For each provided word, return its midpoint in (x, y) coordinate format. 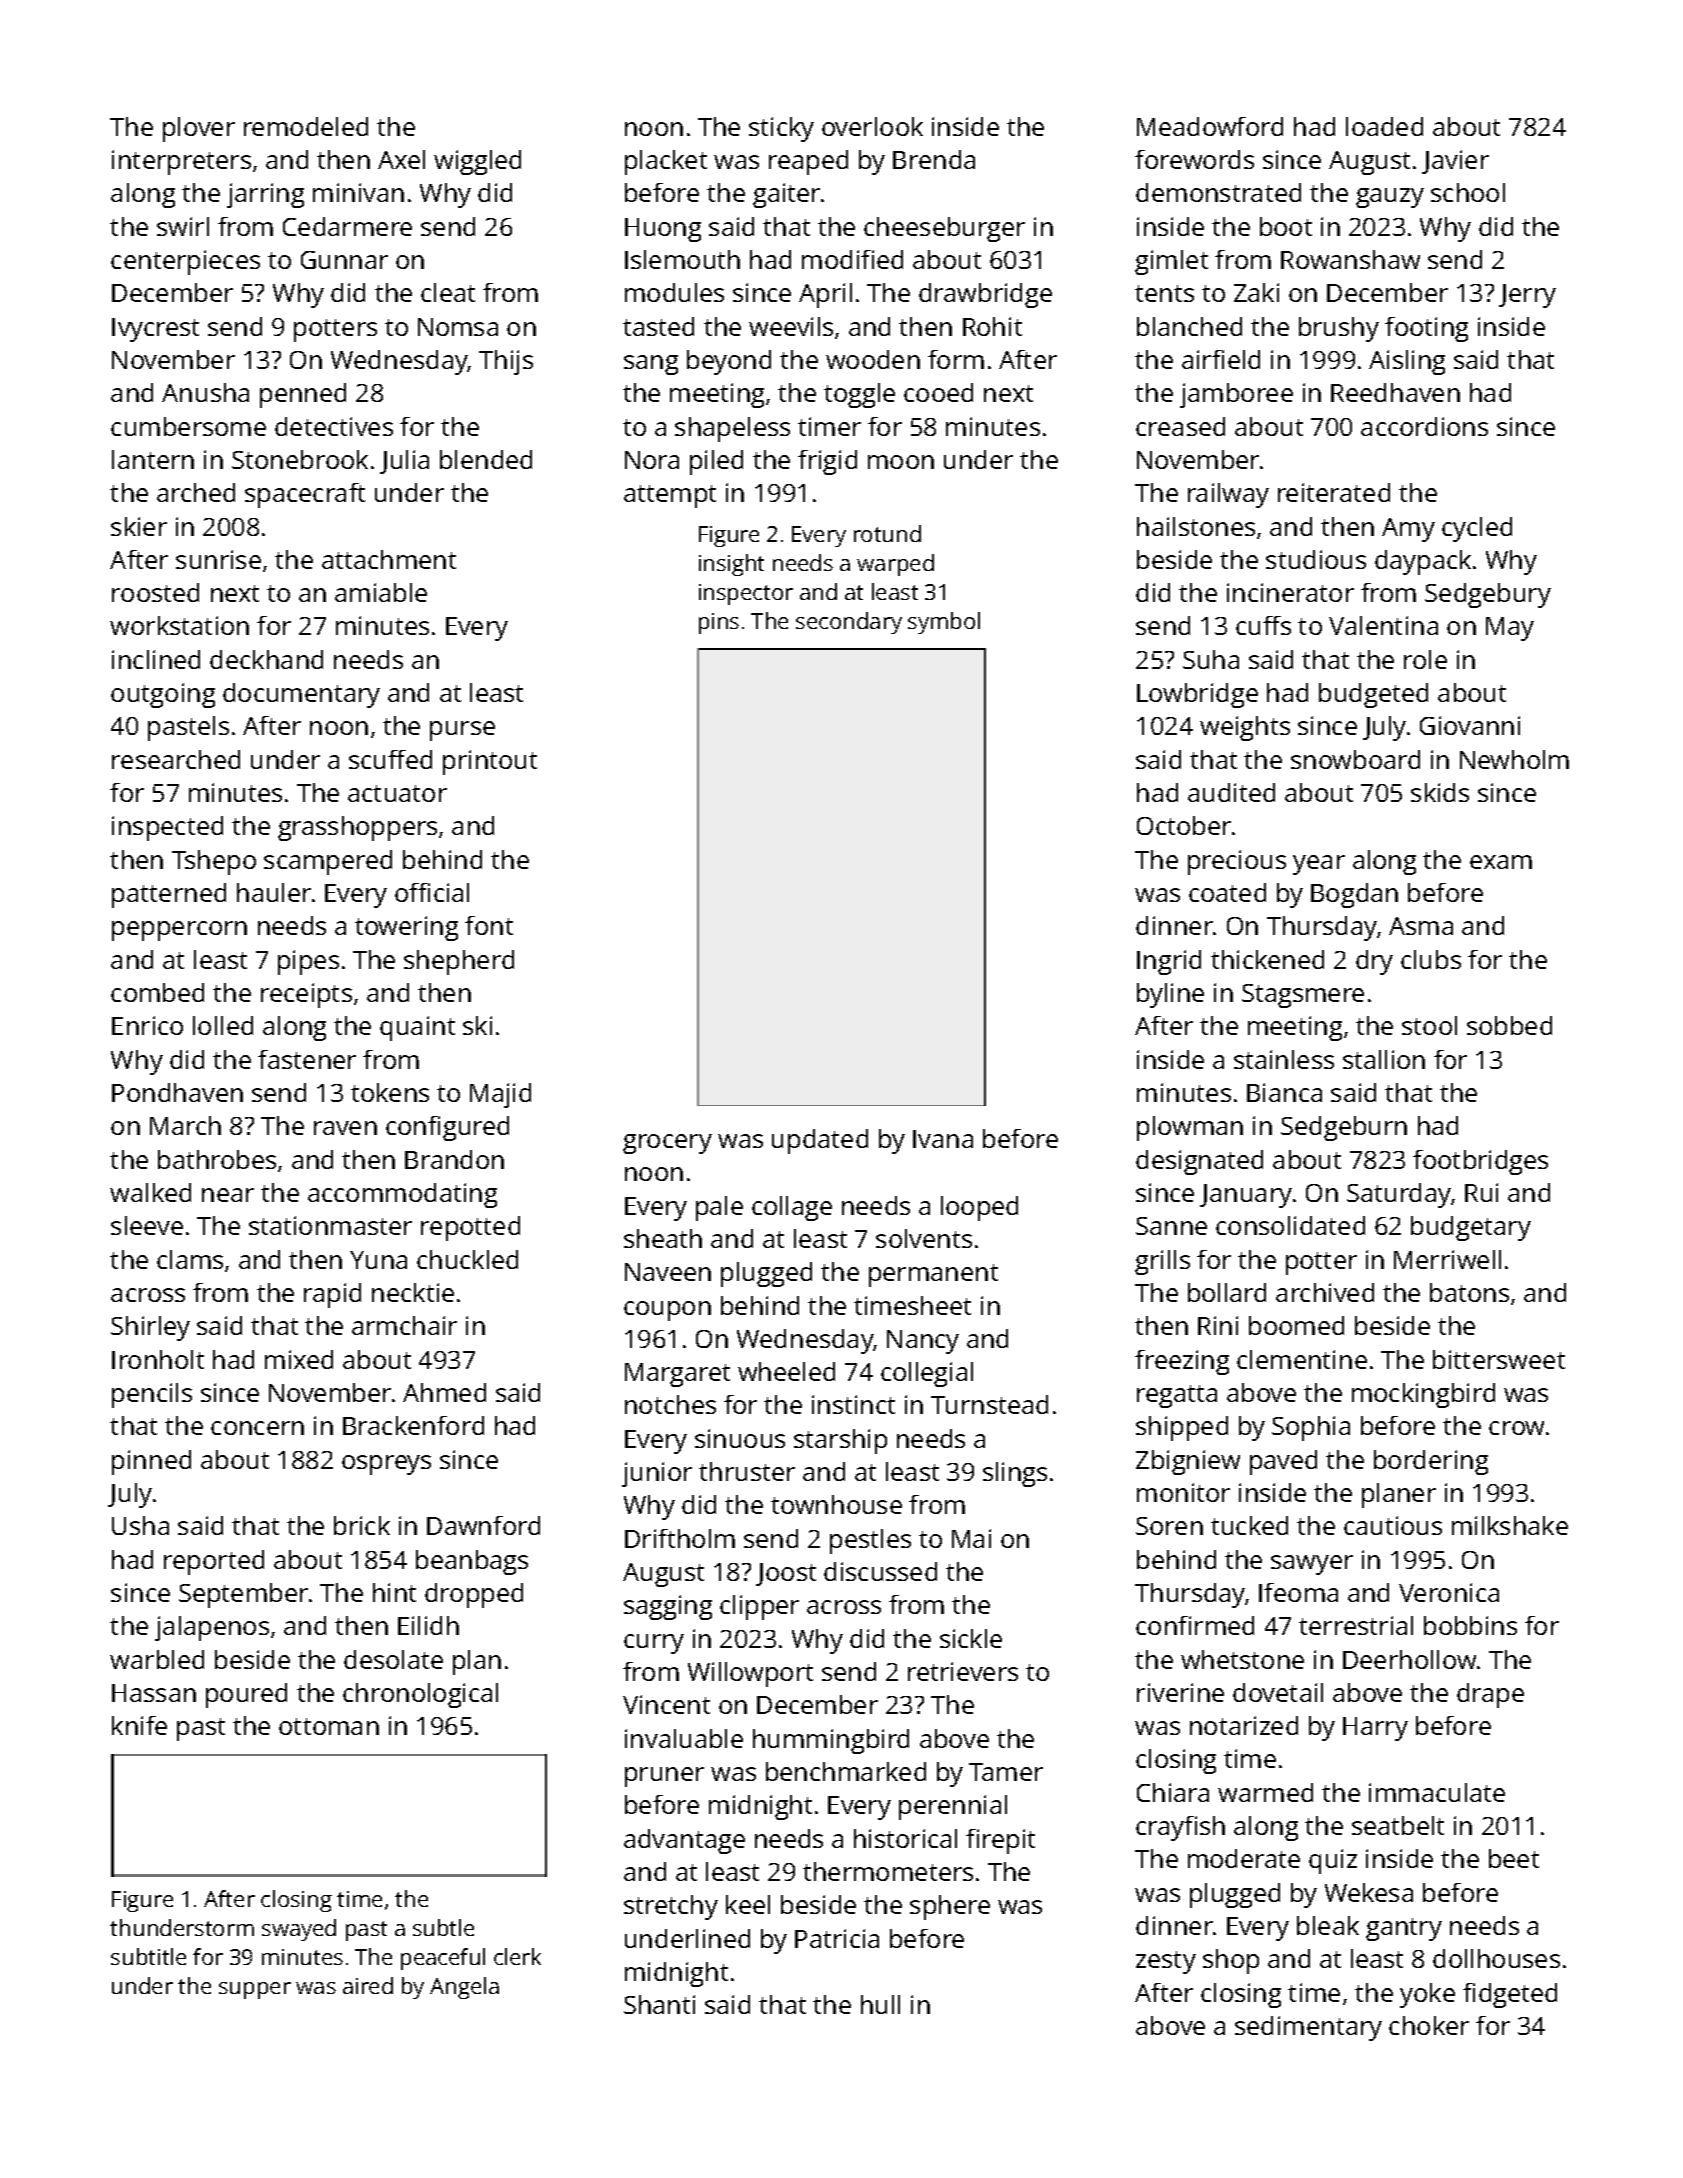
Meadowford (1210, 126)
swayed (299, 1930)
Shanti (659, 2004)
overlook (872, 126)
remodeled (306, 126)
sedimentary (1308, 2028)
